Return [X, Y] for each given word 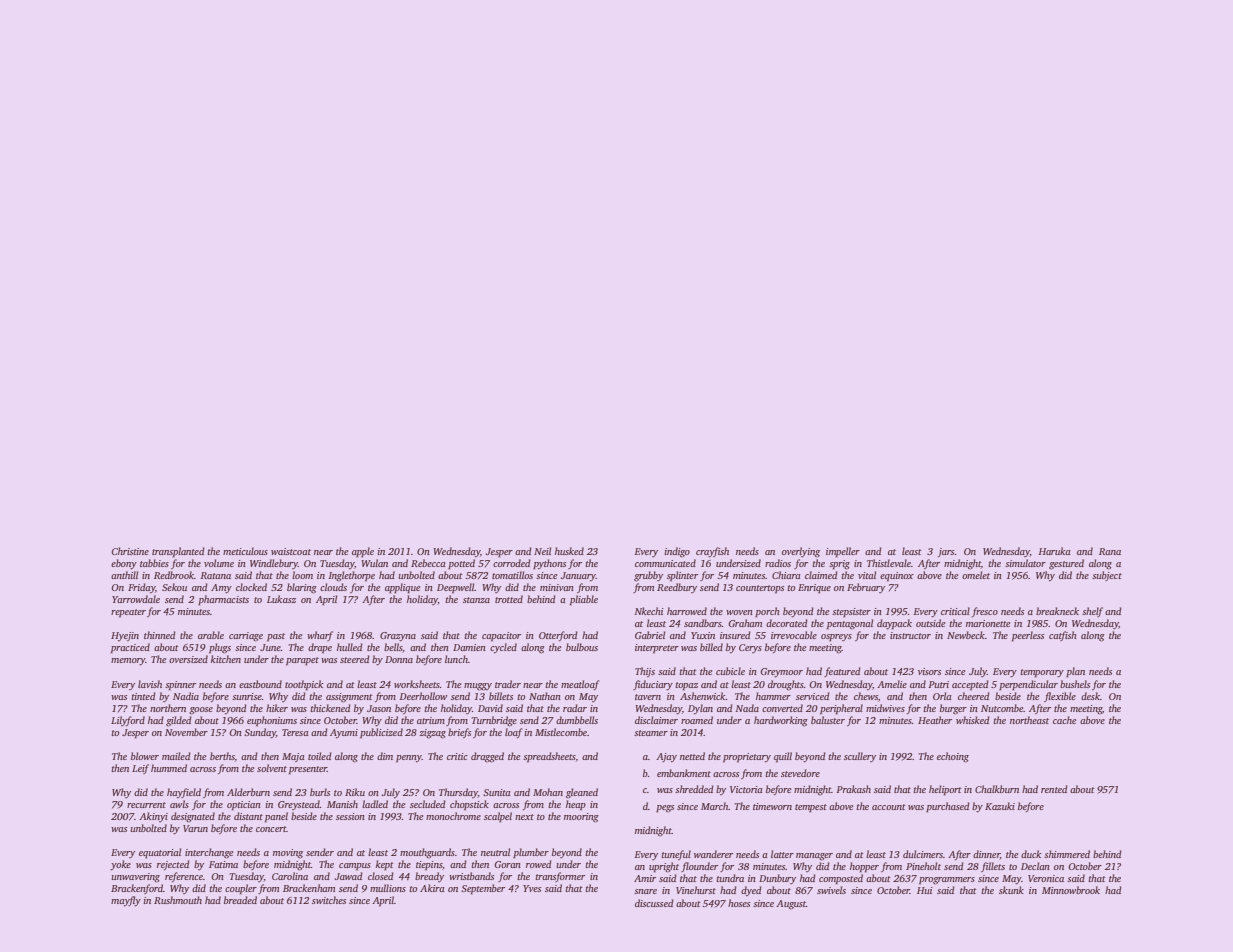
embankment [684, 773]
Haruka [1054, 551]
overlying [801, 552]
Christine [130, 551]
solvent [272, 768]
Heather [935, 720]
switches [329, 900]
